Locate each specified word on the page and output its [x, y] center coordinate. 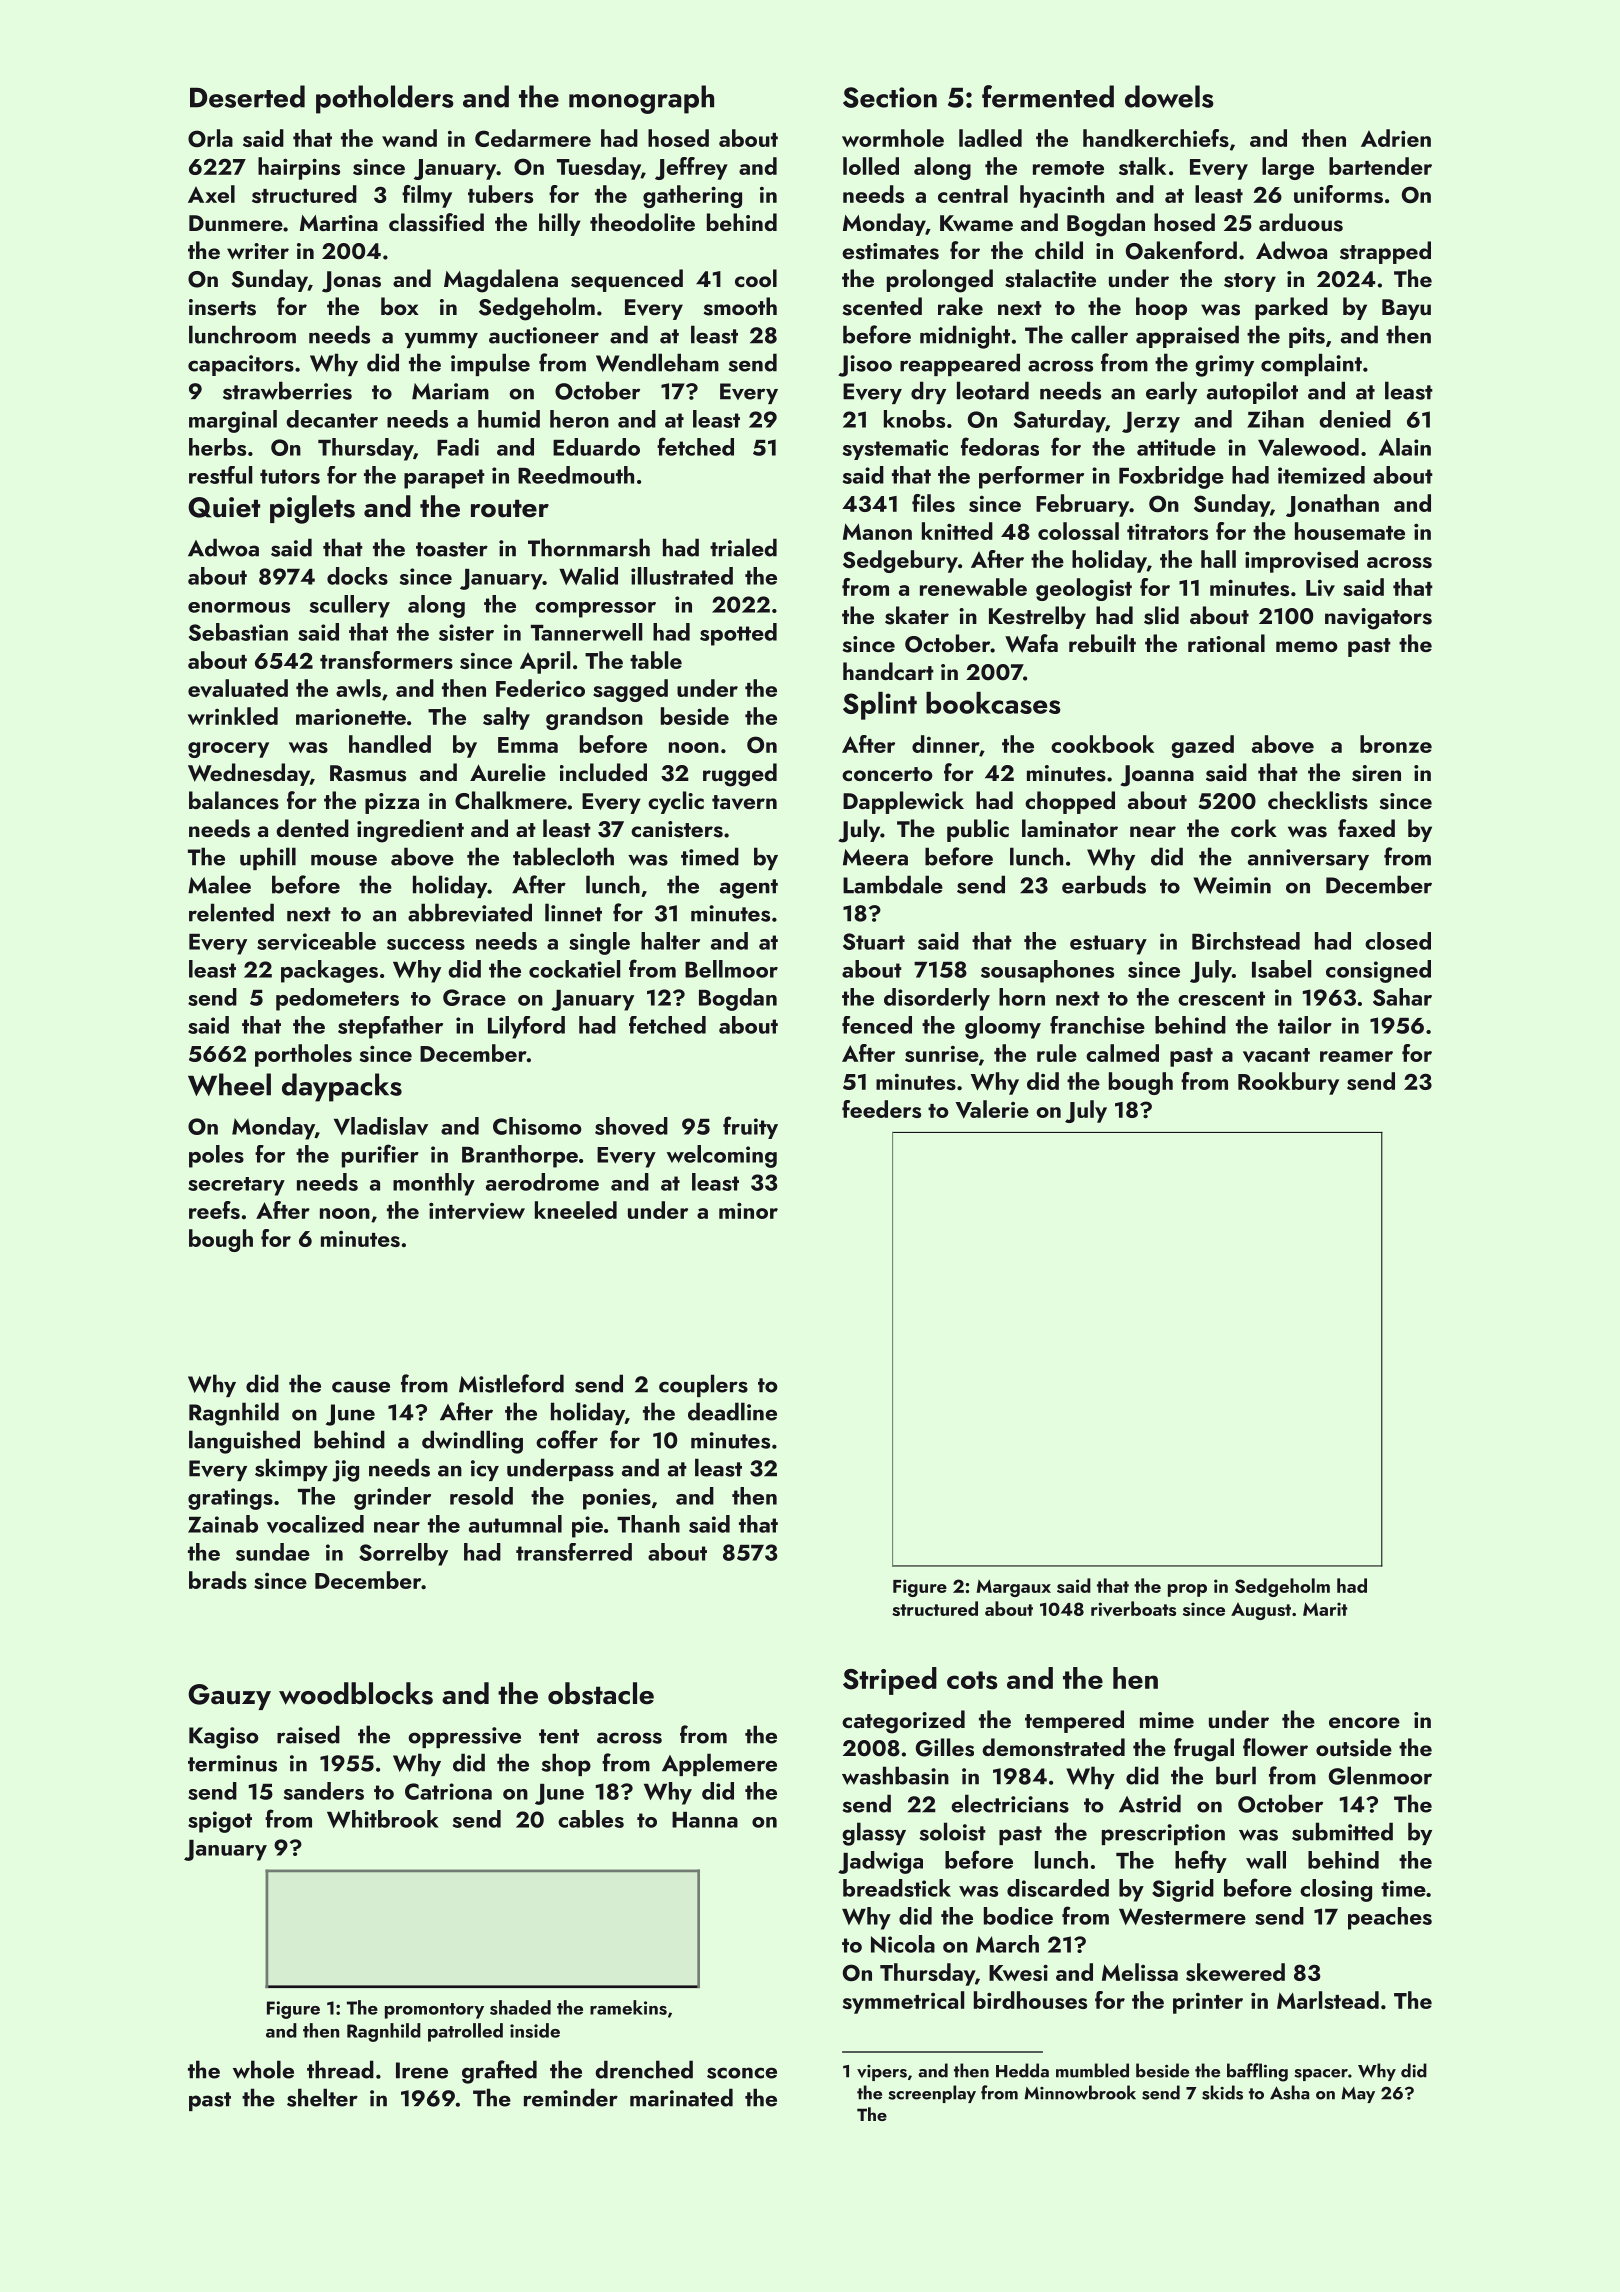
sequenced [627, 280]
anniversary [1308, 859]
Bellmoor [731, 969]
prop [1187, 1590]
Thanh [648, 1524]
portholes [303, 1055]
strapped [1385, 252]
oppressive [464, 1737]
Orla [210, 138]
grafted [499, 2072]
